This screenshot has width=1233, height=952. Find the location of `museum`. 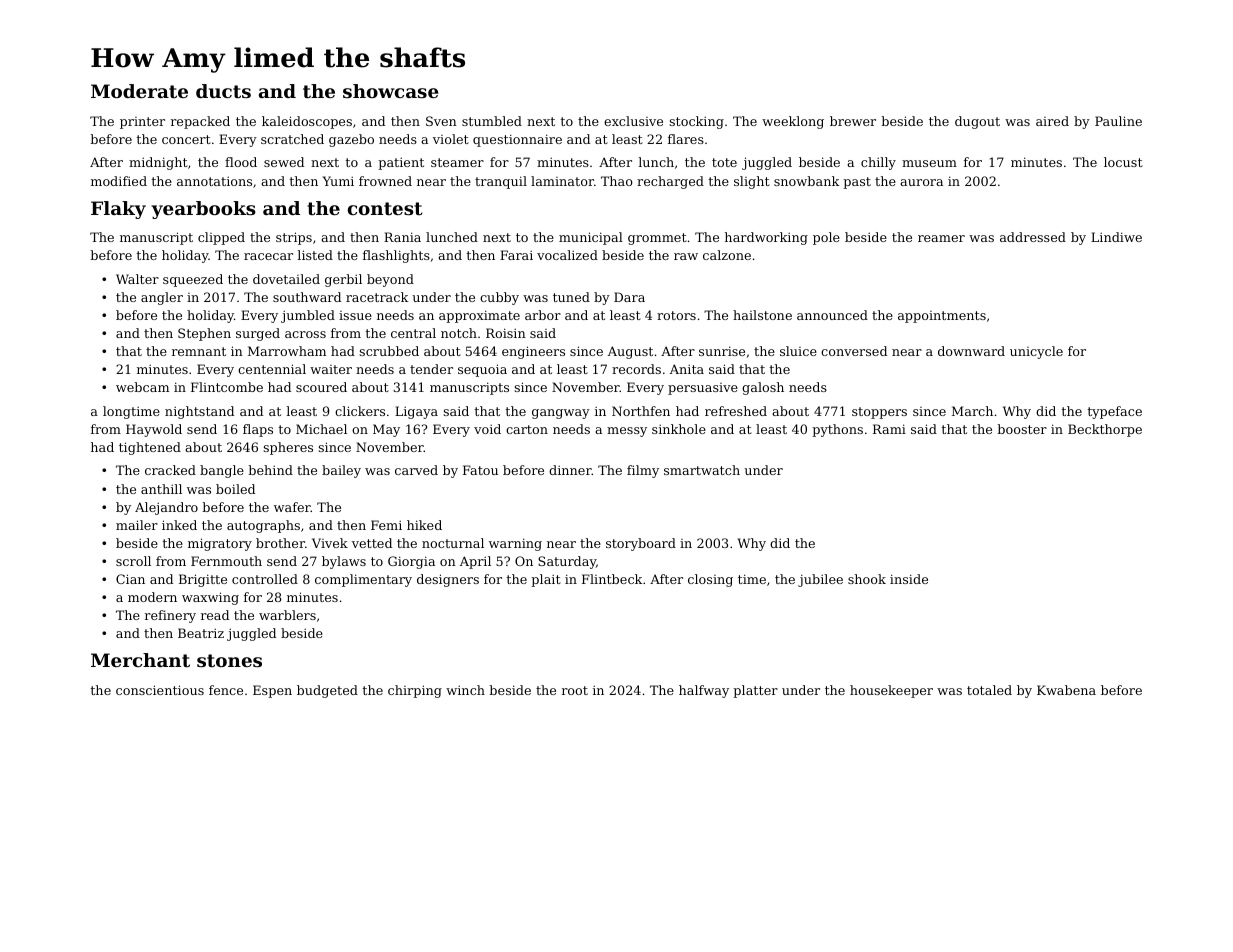

museum is located at coordinates (929, 163).
